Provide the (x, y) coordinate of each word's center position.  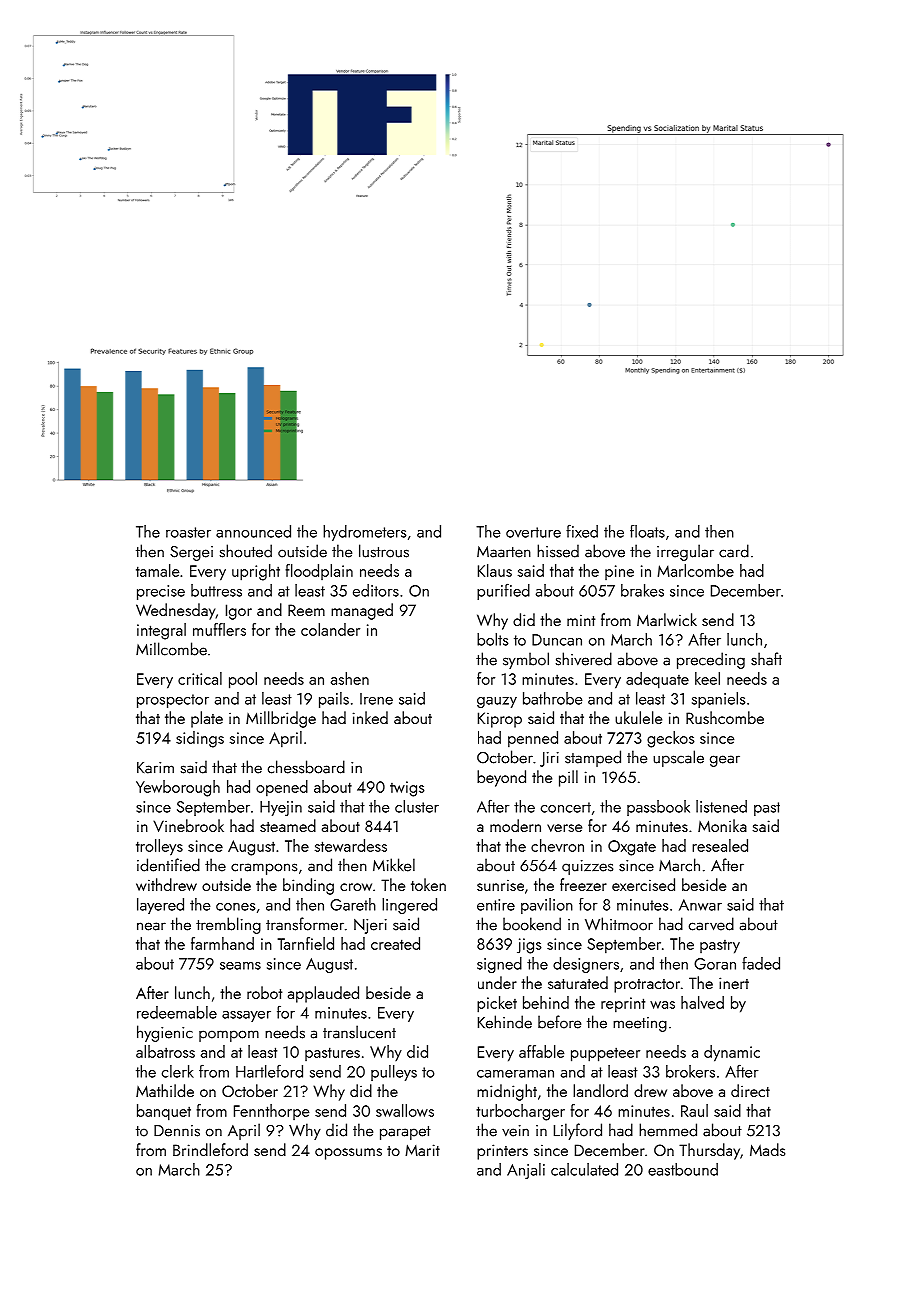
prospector (173, 701)
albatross (165, 1051)
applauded (323, 994)
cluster (417, 806)
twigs (407, 789)
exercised (643, 884)
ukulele (638, 717)
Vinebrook (188, 825)
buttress (216, 590)
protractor (647, 986)
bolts (492, 639)
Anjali (526, 1171)
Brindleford (210, 1149)
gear (725, 761)
